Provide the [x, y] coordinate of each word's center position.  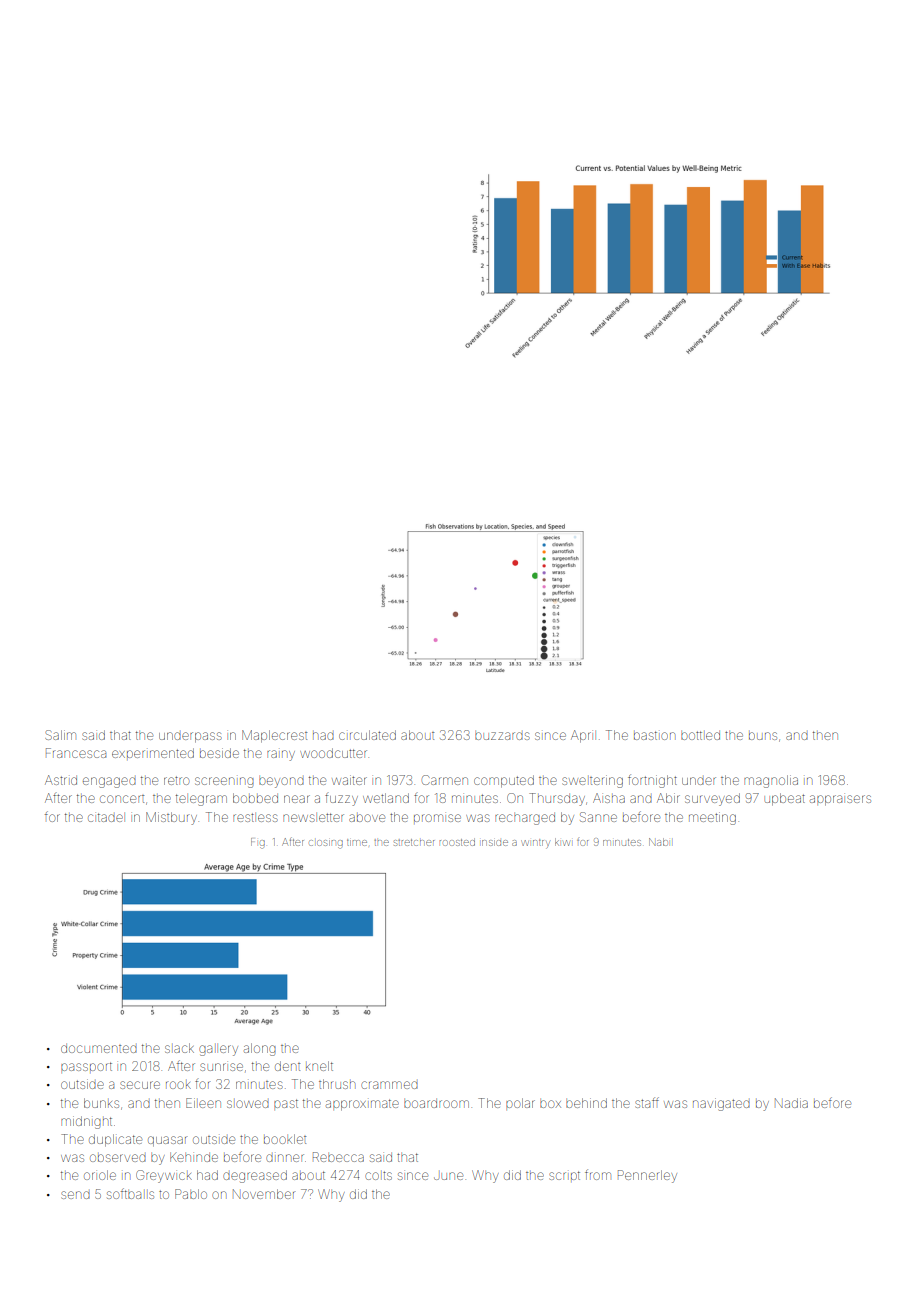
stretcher [414, 842]
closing [326, 844]
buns [763, 736]
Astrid [61, 780]
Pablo [191, 1194]
